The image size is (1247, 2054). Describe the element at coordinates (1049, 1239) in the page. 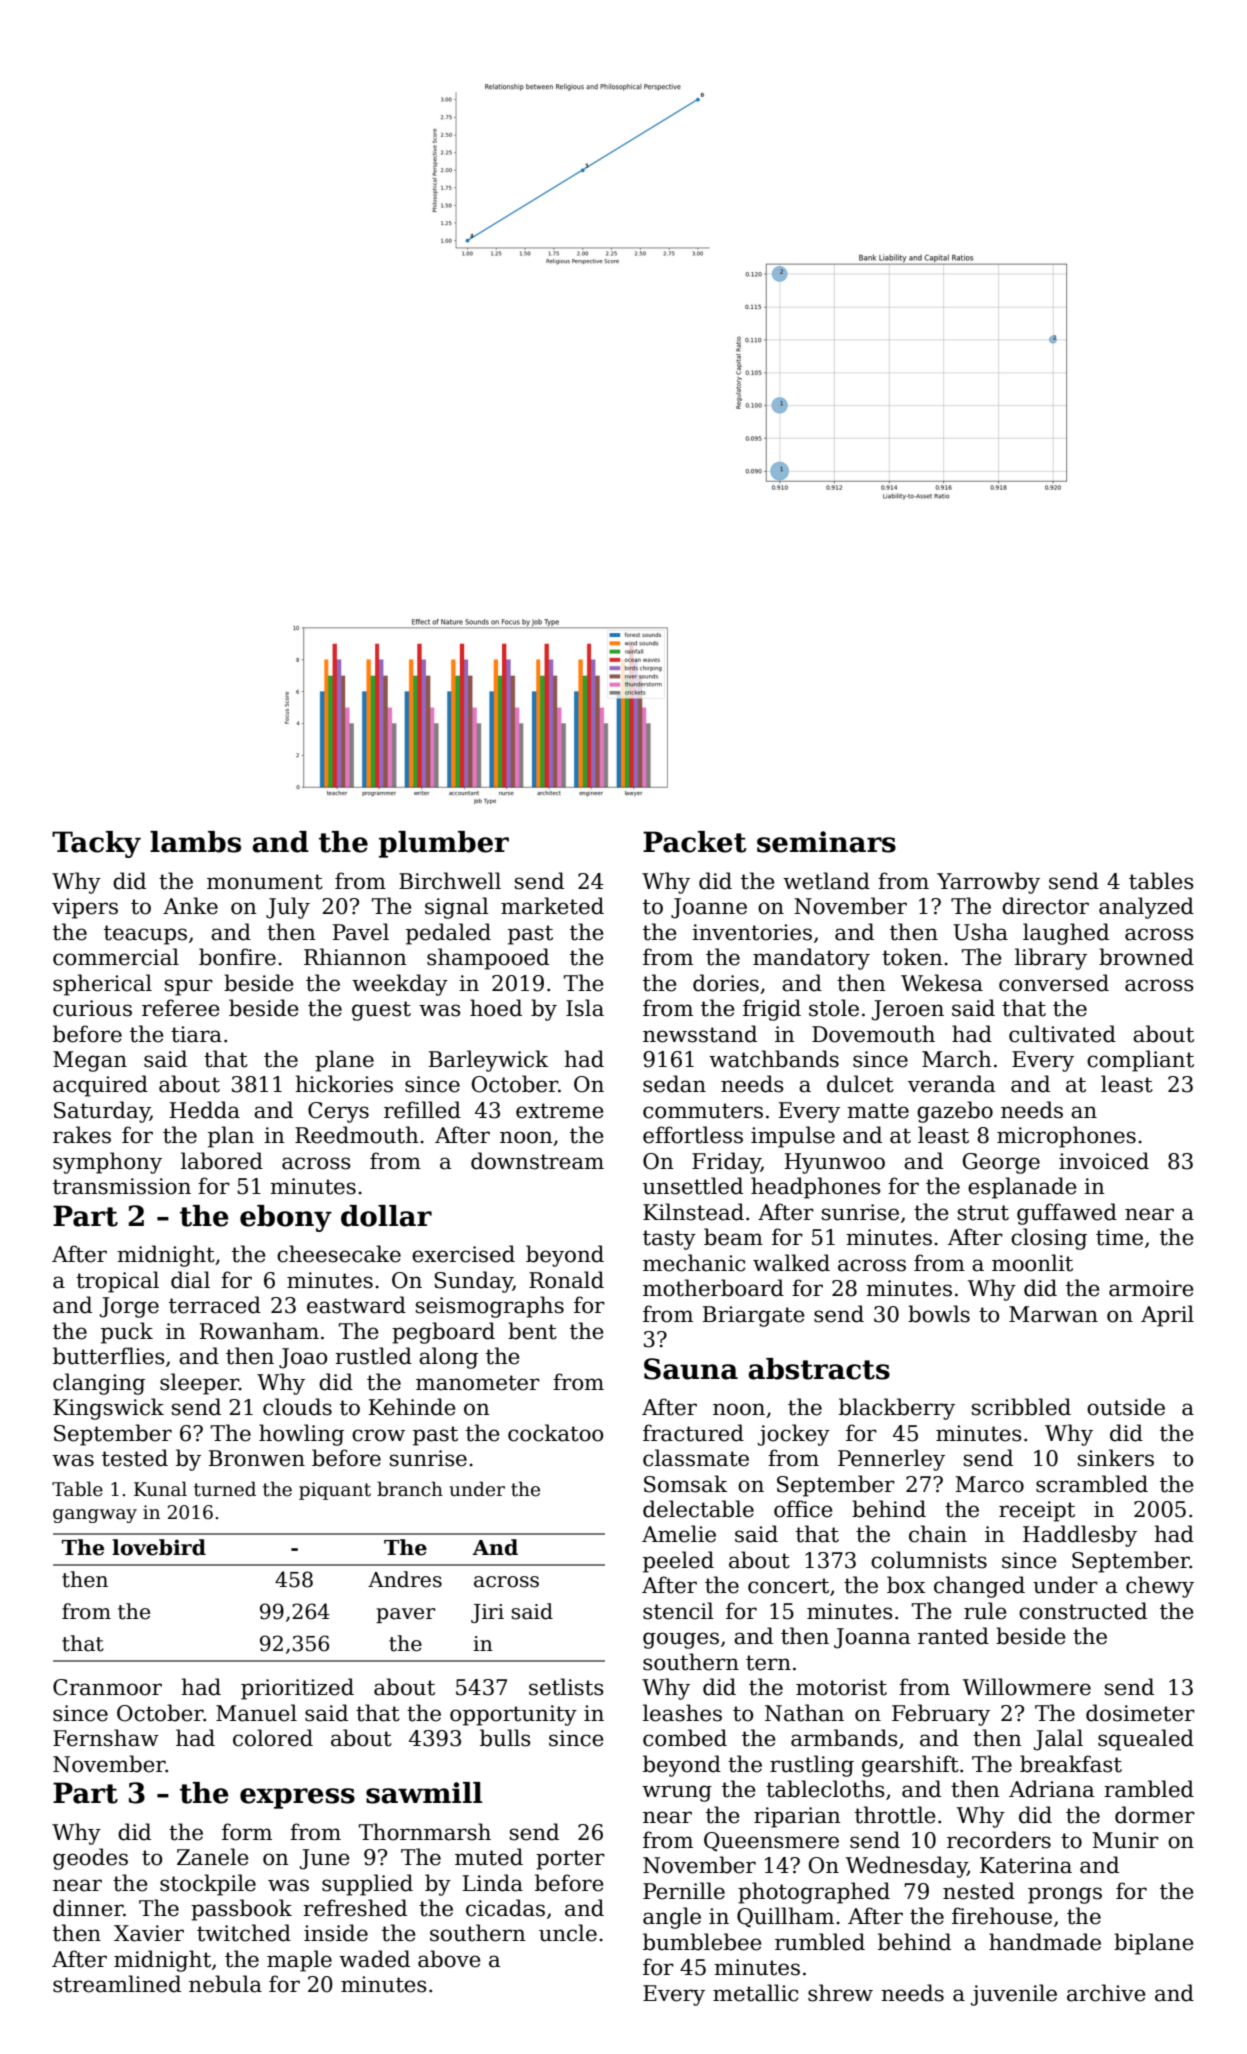

I see `closing` at that location.
